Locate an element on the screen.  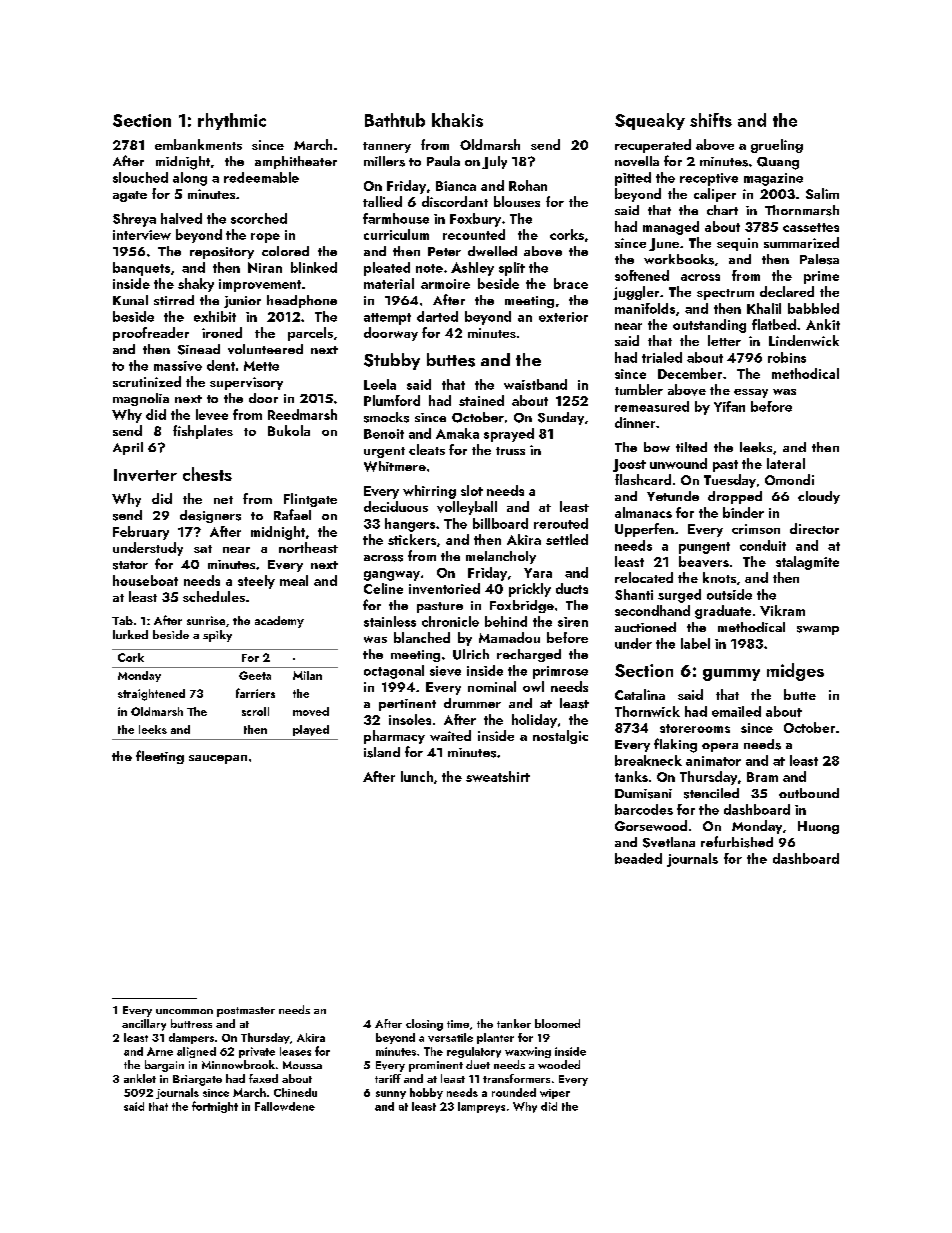
shifts is located at coordinates (711, 120).
